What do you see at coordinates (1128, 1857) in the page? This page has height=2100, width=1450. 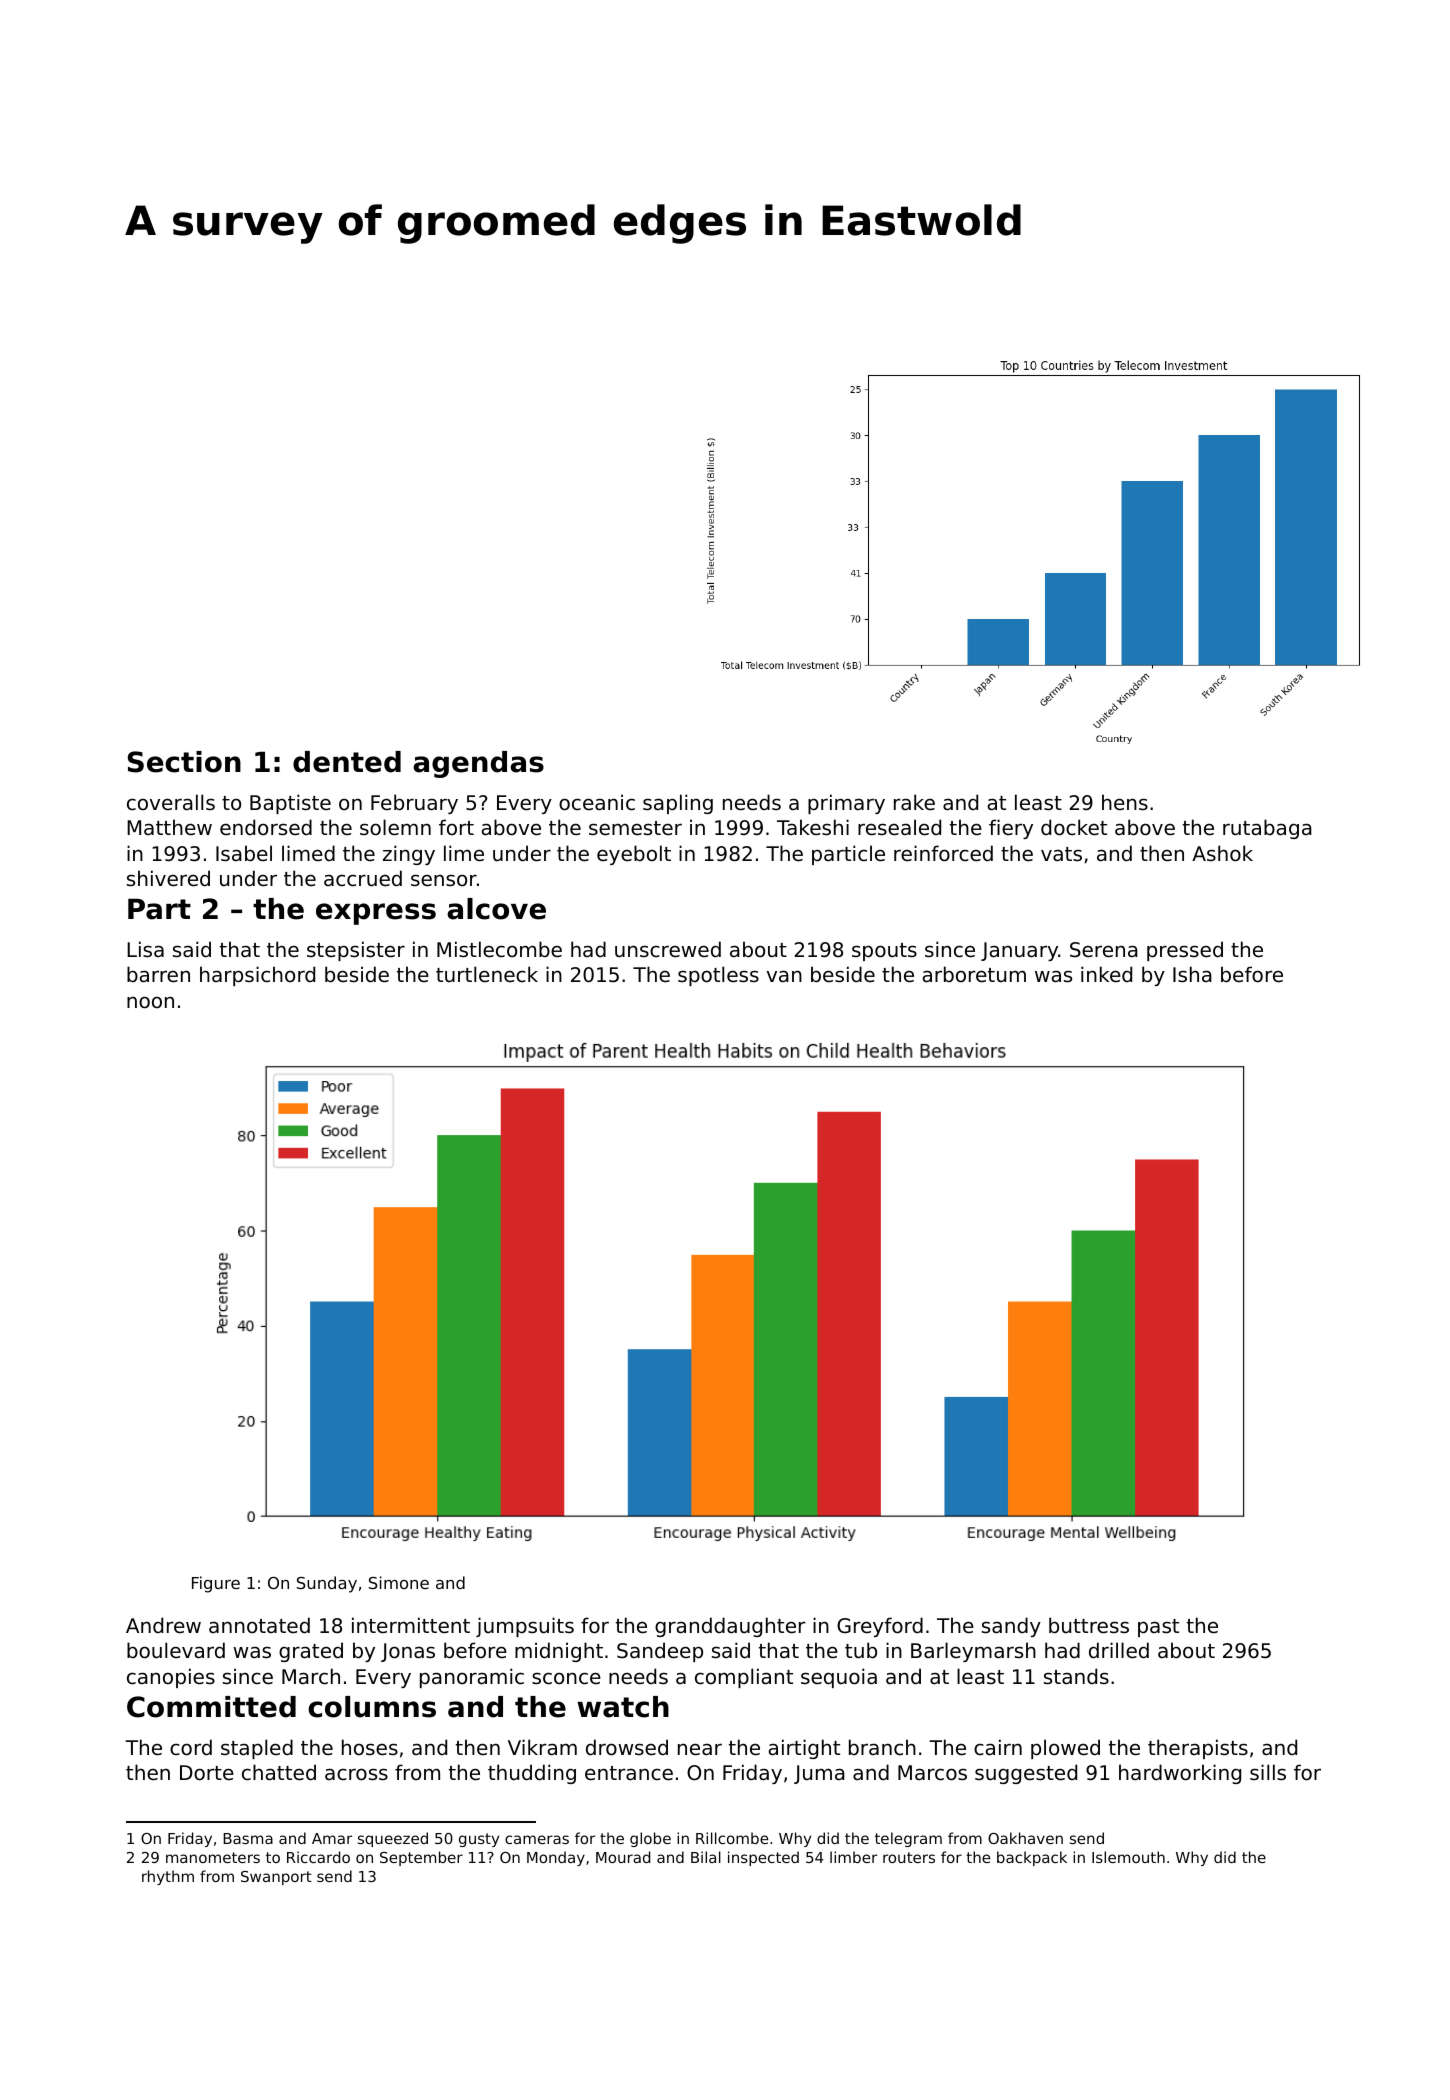 I see `Islemouth` at bounding box center [1128, 1857].
